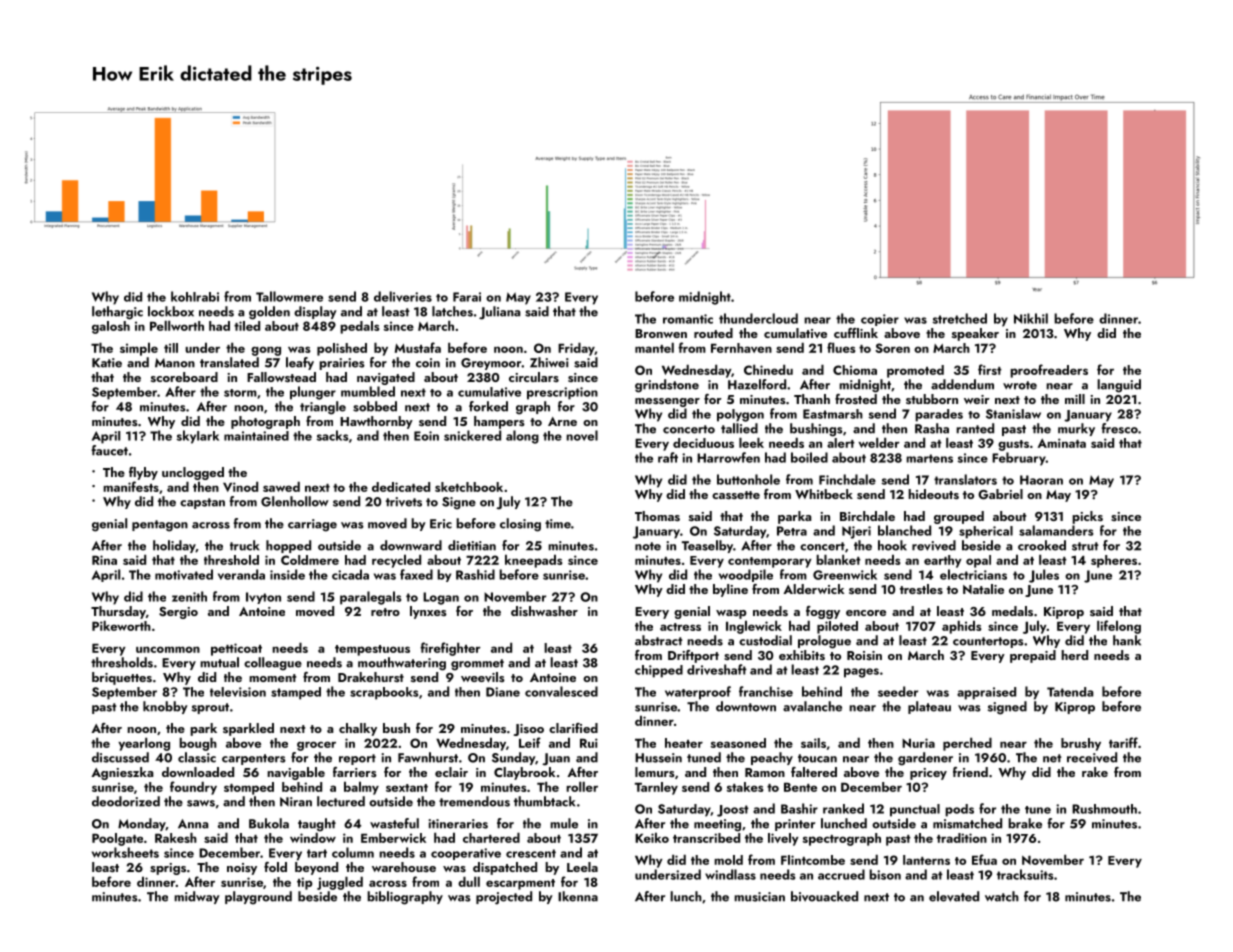  What do you see at coordinates (1087, 517) in the screenshot?
I see `picks` at bounding box center [1087, 517].
